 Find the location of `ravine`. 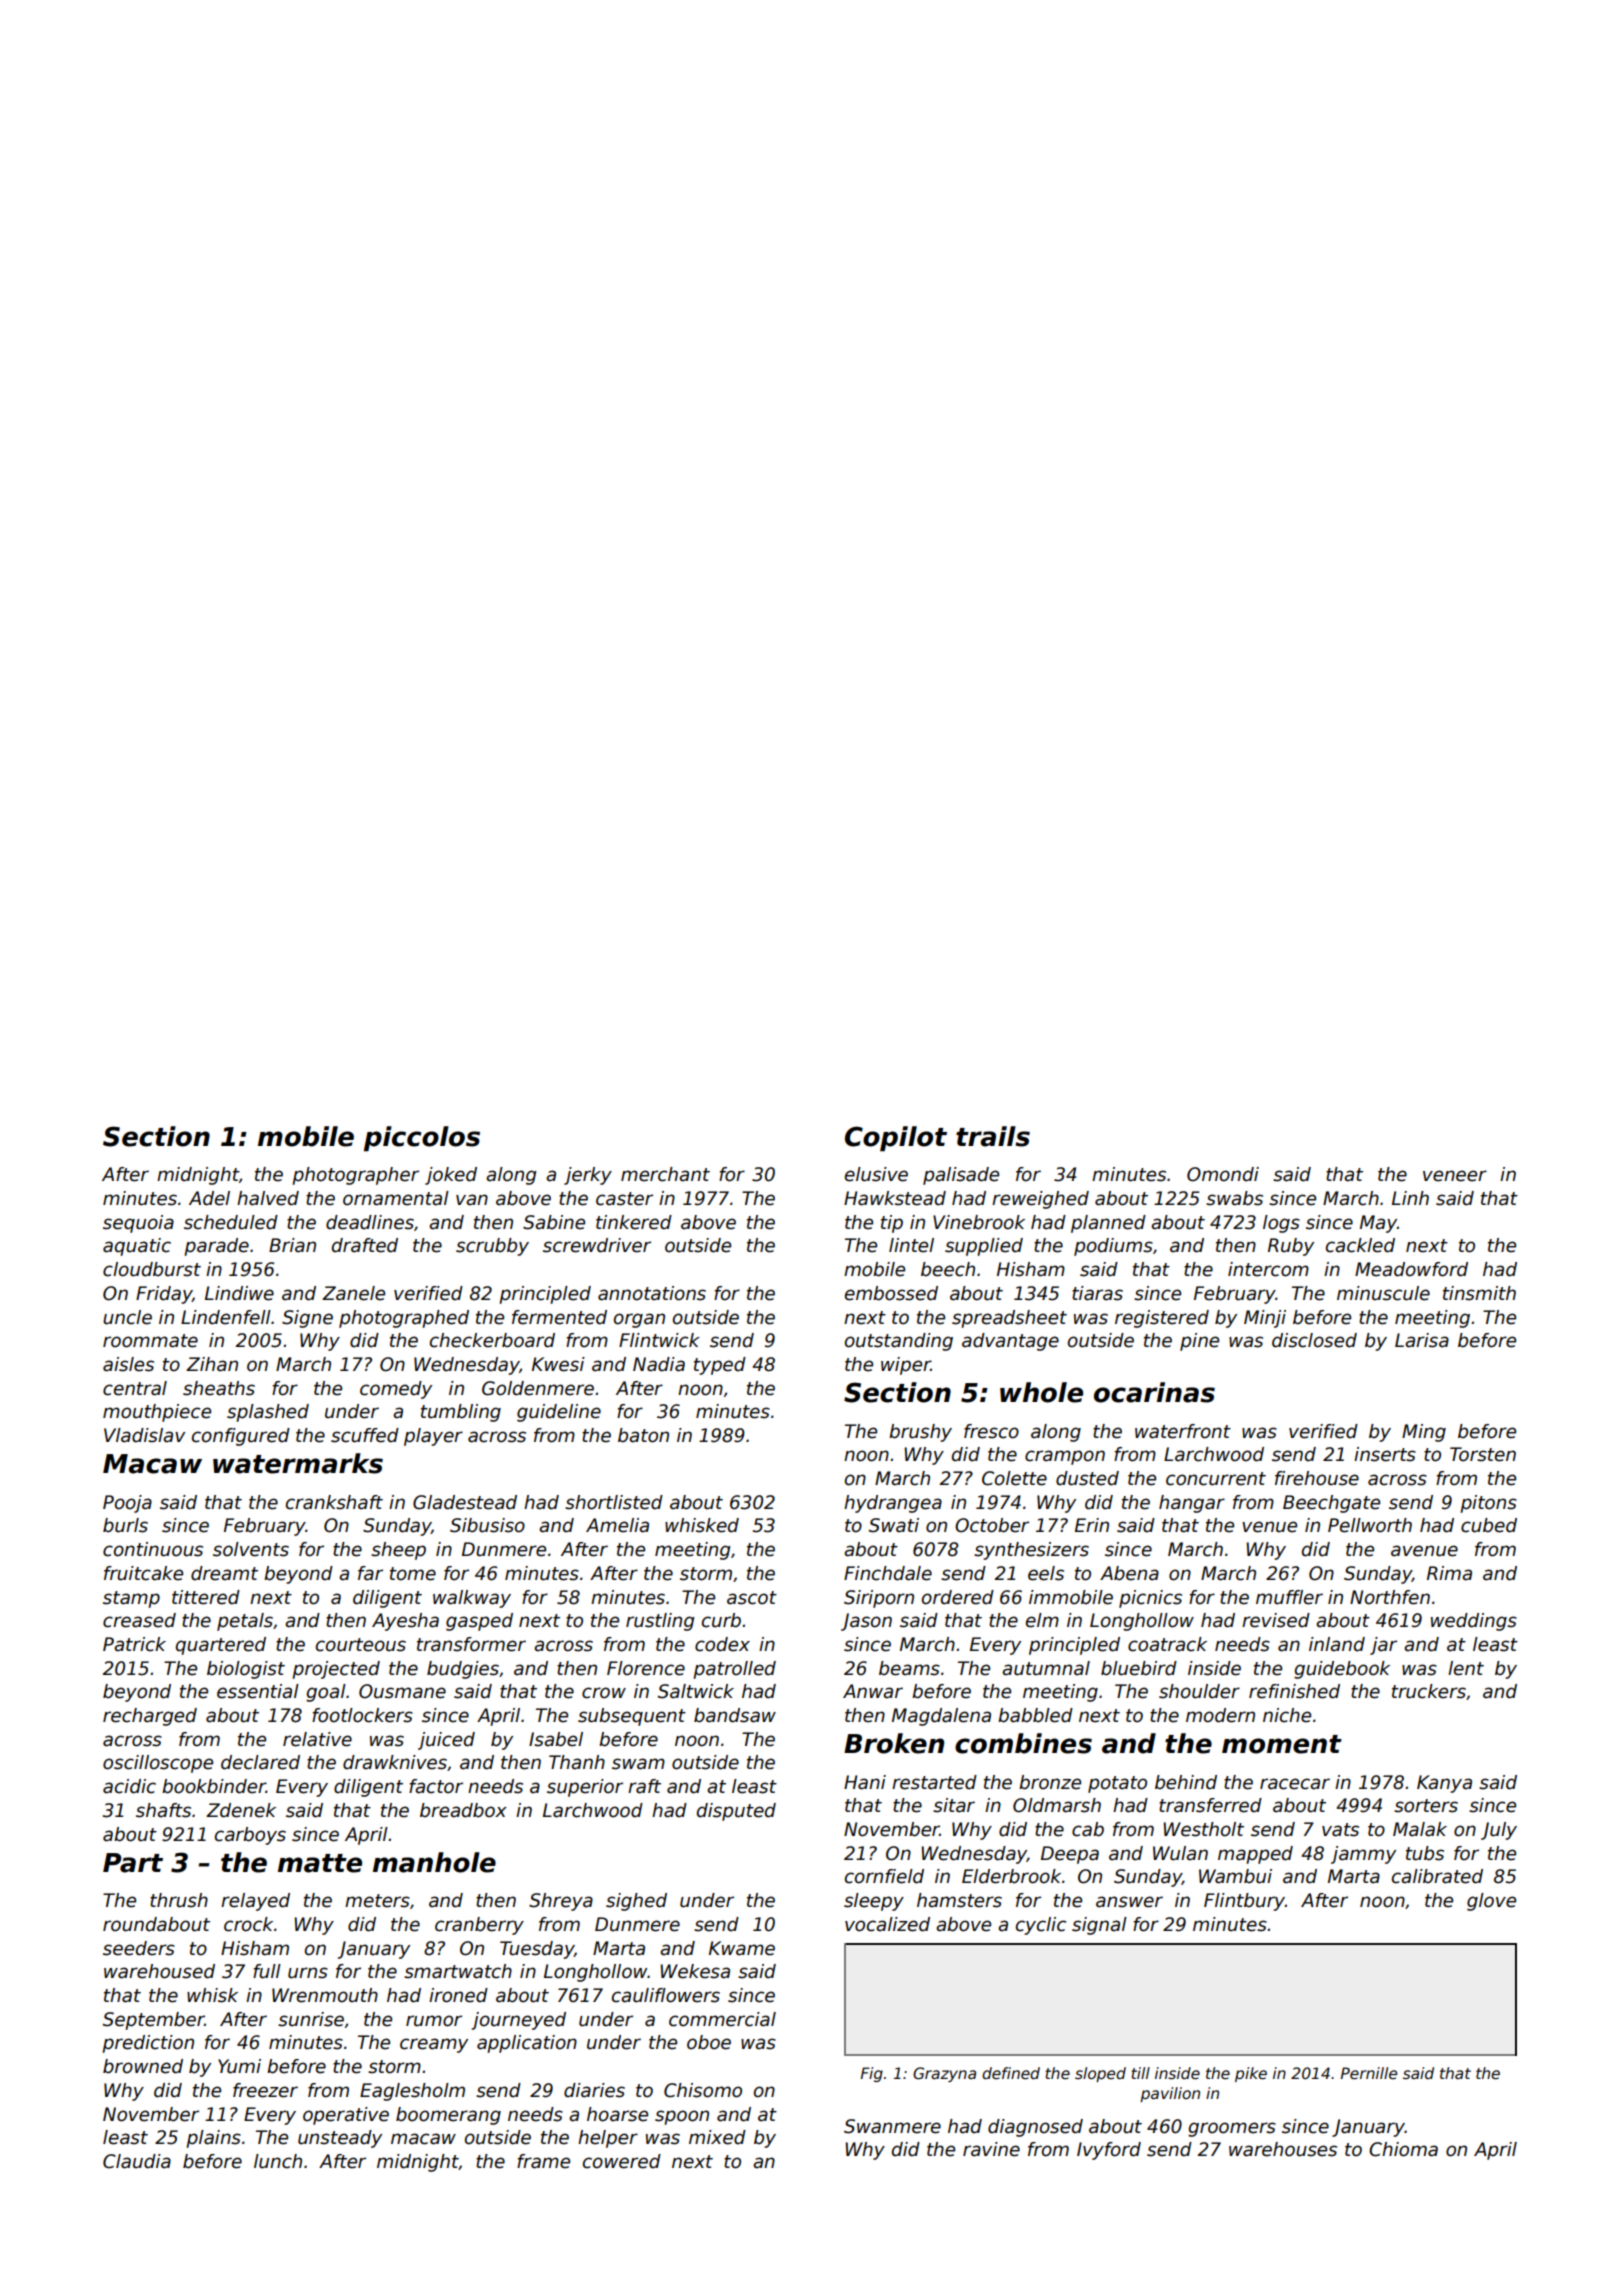

ravine is located at coordinates (991, 2149).
